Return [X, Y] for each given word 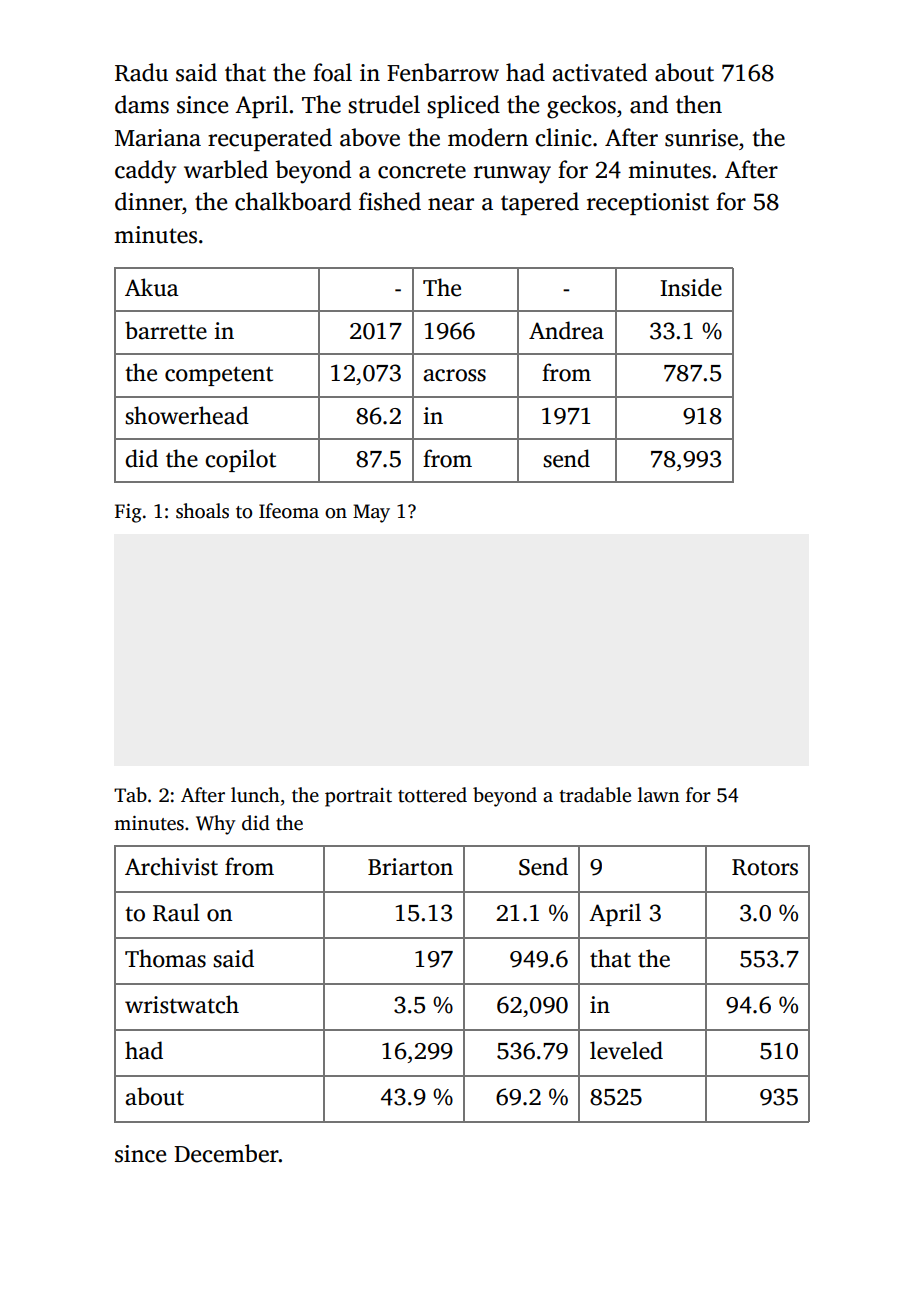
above [370, 137]
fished [390, 201]
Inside [691, 287]
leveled [626, 1050]
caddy [145, 172]
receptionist [648, 204]
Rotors [765, 867]
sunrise [701, 138]
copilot [240, 460]
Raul [176, 912]
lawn [659, 795]
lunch [255, 795]
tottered [432, 795]
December [226, 1153]
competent [219, 376]
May [371, 513]
